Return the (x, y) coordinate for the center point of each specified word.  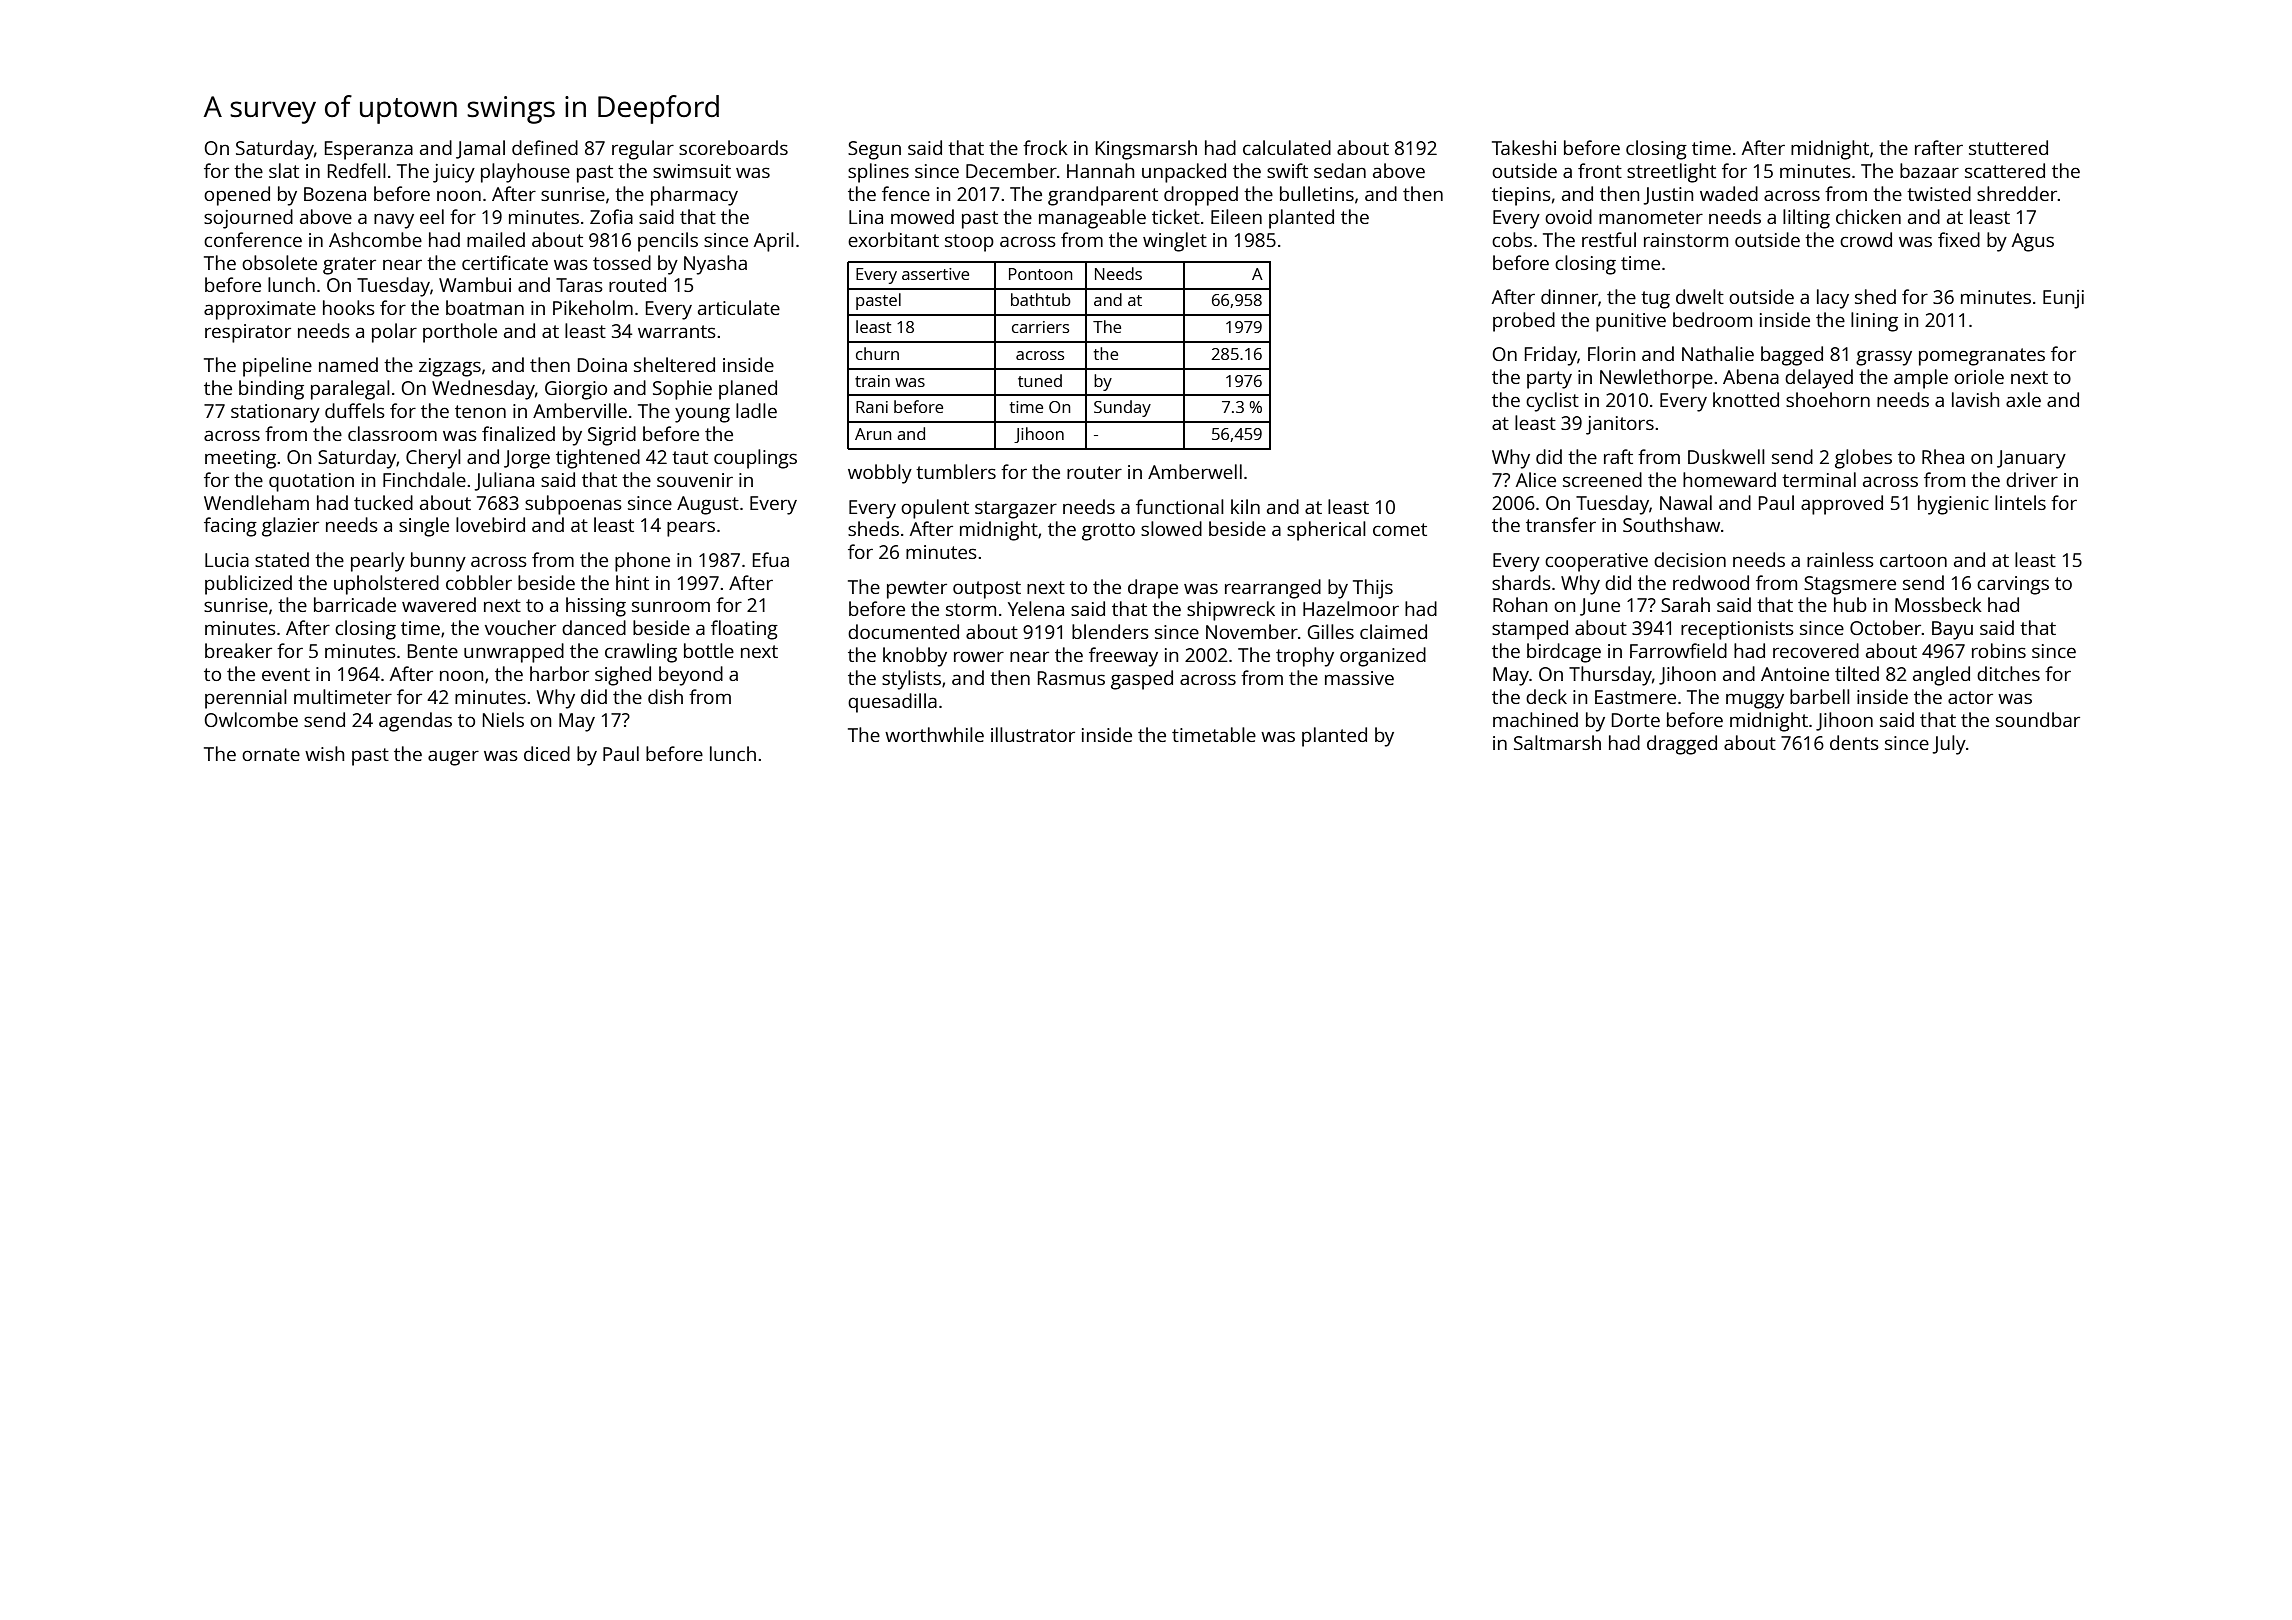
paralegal (350, 390)
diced (547, 753)
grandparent (1103, 196)
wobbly (880, 474)
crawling (641, 653)
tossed (622, 262)
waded (1729, 193)
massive (1359, 678)
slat (284, 170)
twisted (1939, 193)
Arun (873, 434)
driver (2032, 479)
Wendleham (256, 502)
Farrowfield (1678, 650)
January (2031, 459)
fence (906, 193)
